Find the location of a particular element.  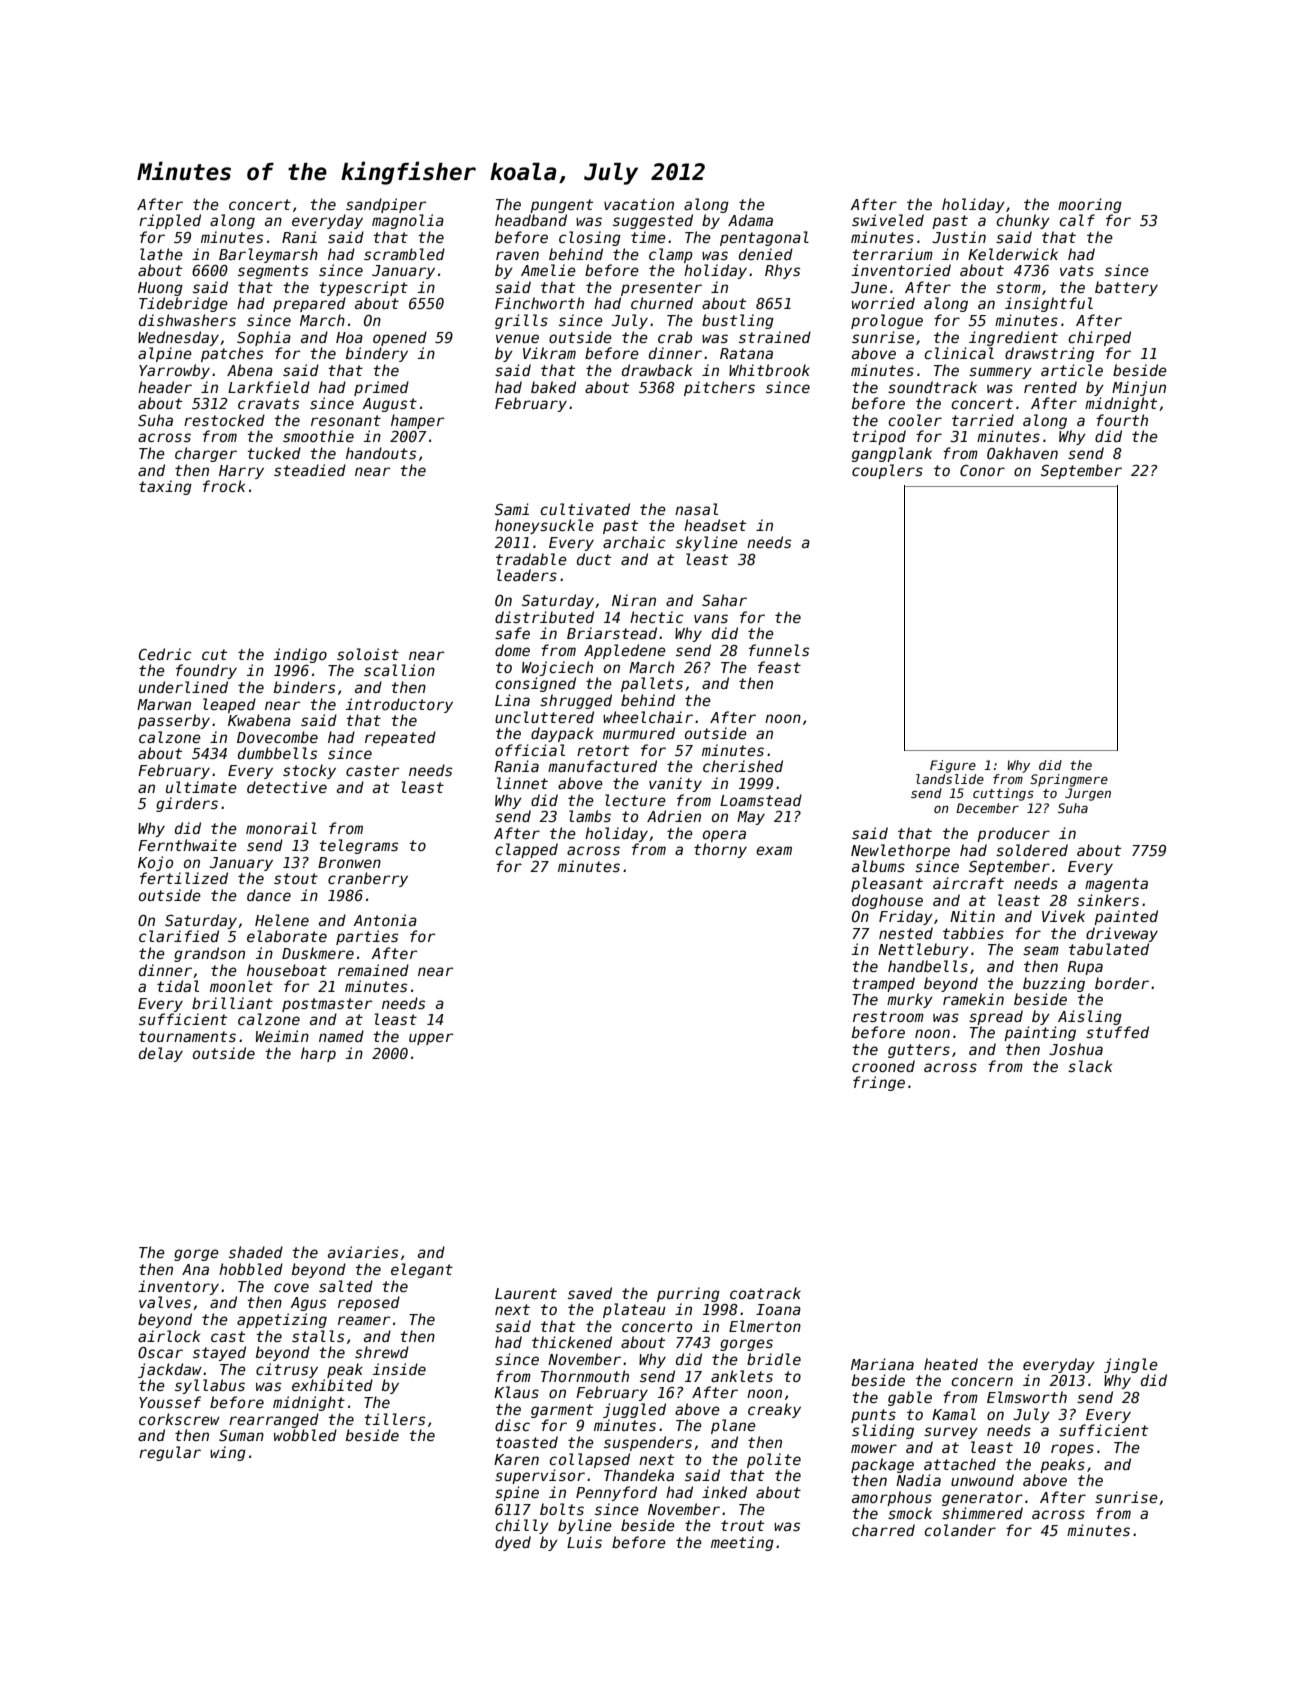

fourth is located at coordinates (1122, 420).
